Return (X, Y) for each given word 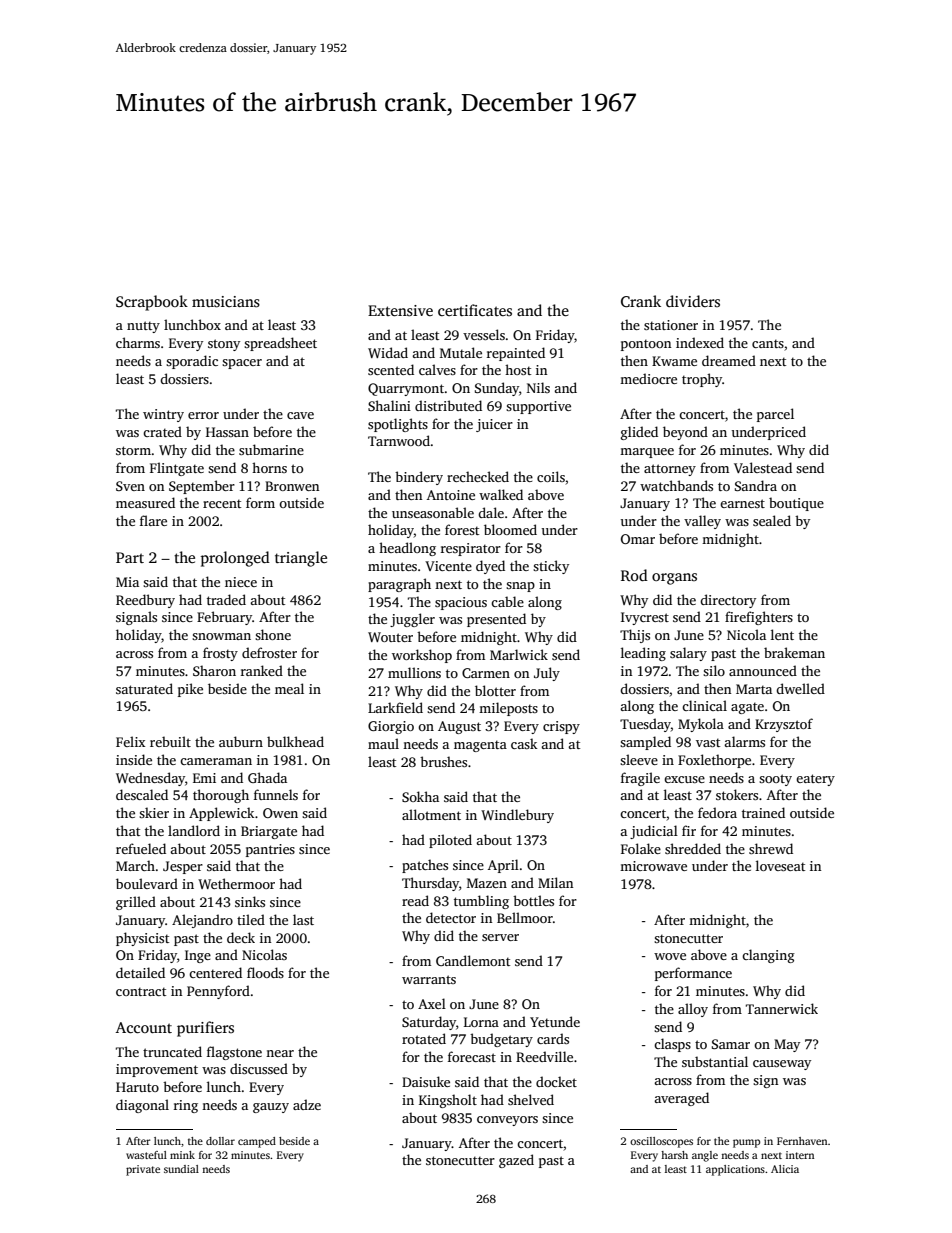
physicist (142, 939)
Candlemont (473, 960)
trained (763, 812)
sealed (772, 520)
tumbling (481, 902)
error (203, 415)
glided (639, 433)
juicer (494, 425)
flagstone (234, 1053)
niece (241, 582)
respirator (471, 549)
